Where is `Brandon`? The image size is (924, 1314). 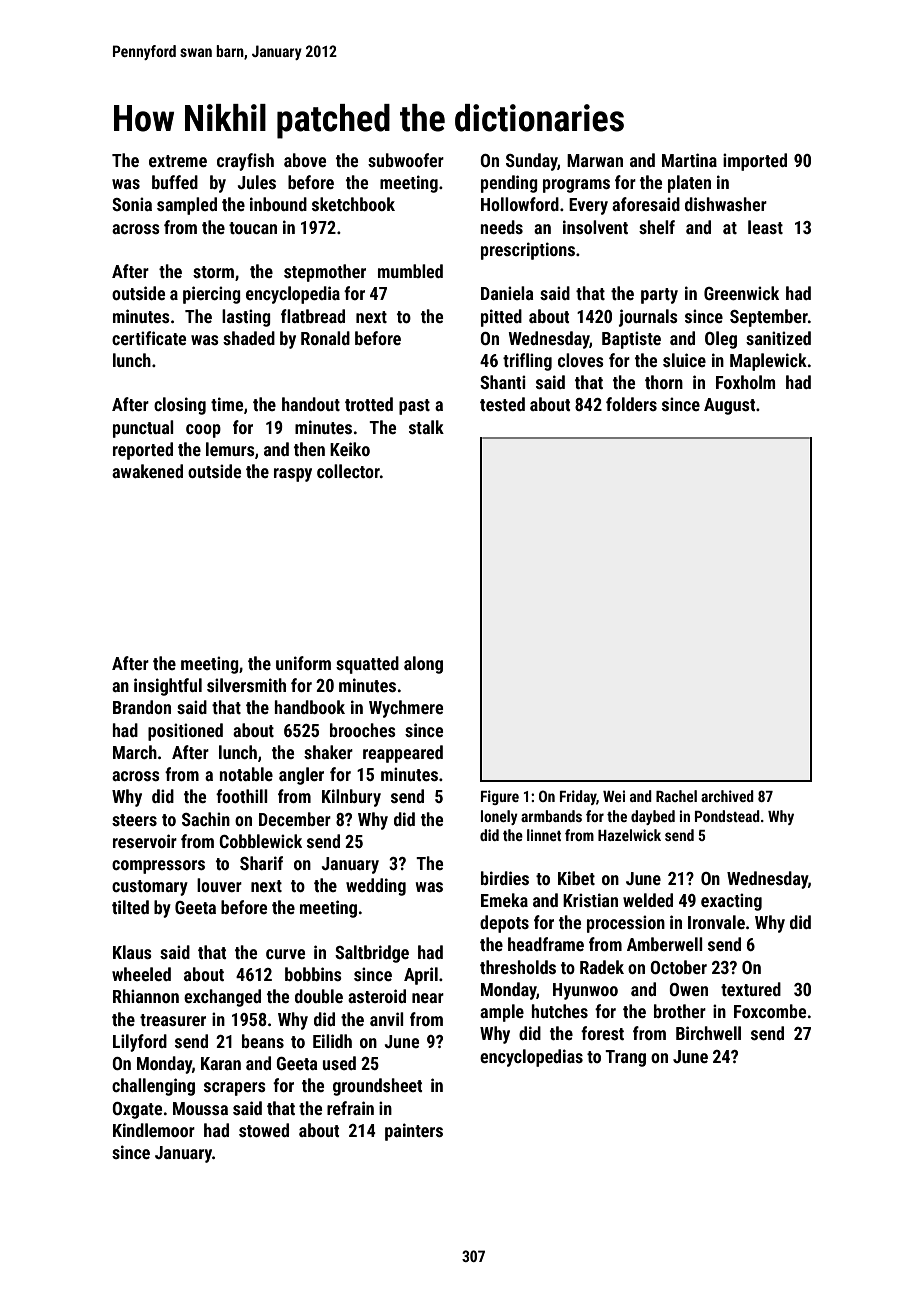
Brandon is located at coordinates (142, 707).
